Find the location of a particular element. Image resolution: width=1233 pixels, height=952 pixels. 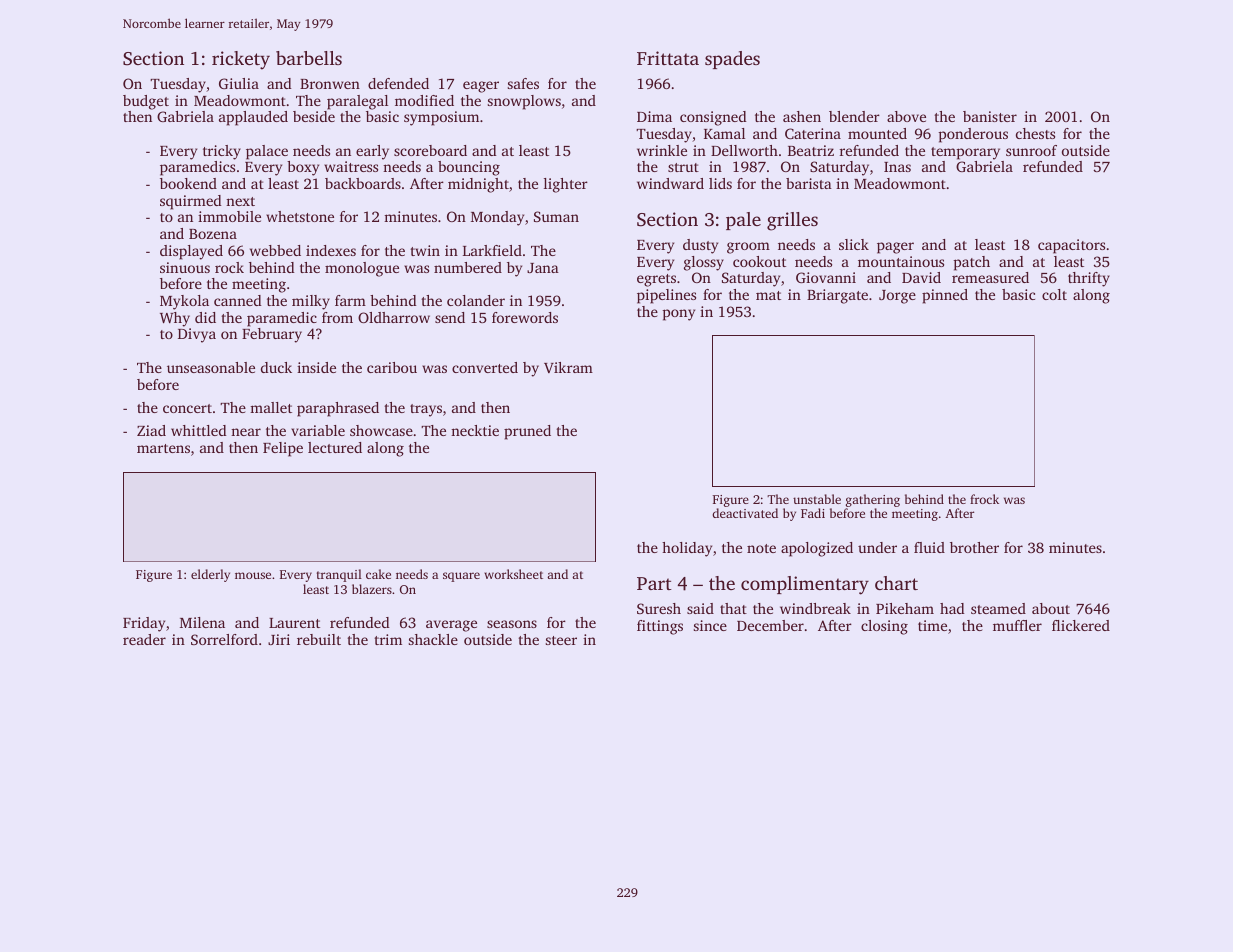

gathering is located at coordinates (873, 500).
